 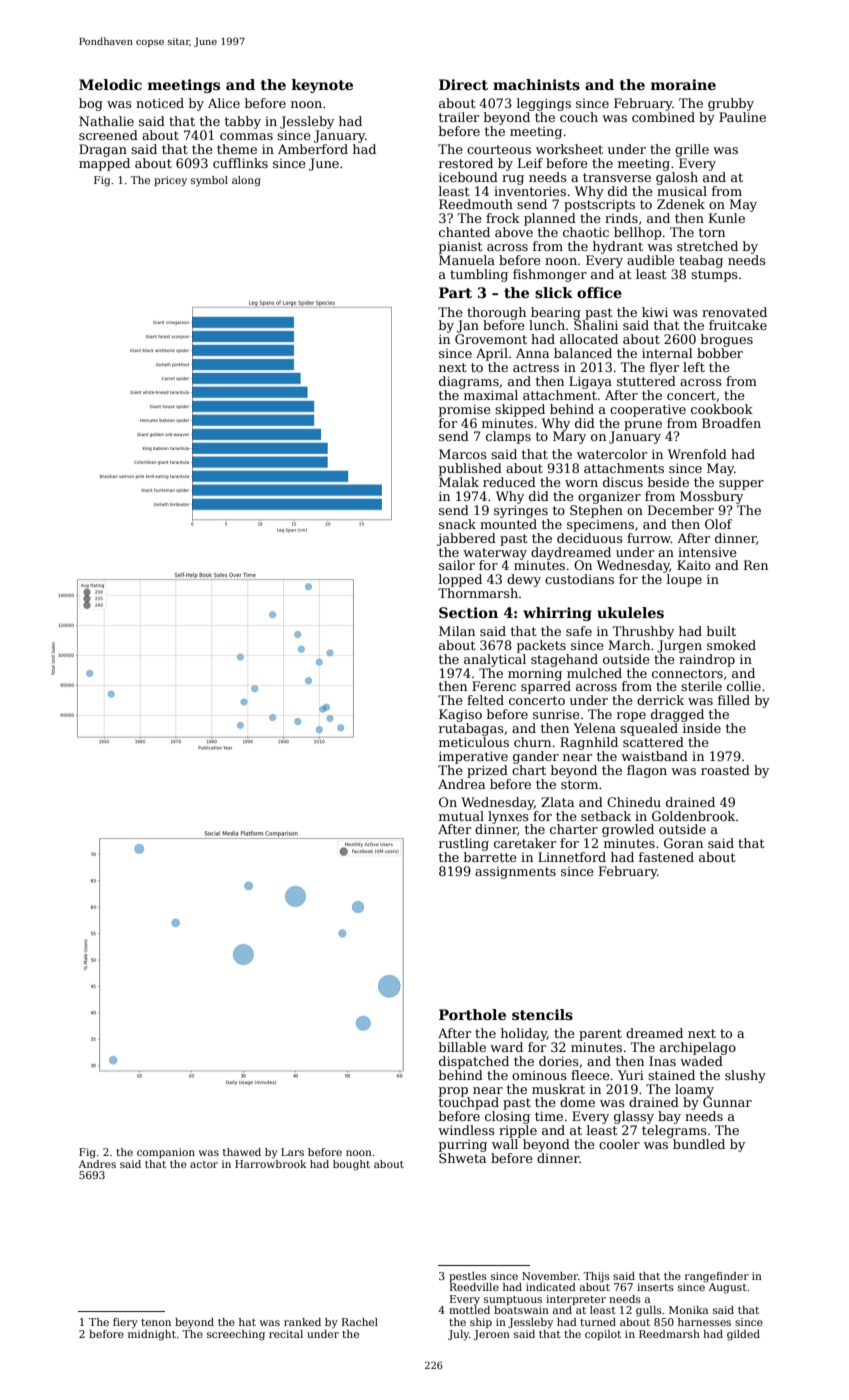 I want to click on parent, so click(x=600, y=1035).
